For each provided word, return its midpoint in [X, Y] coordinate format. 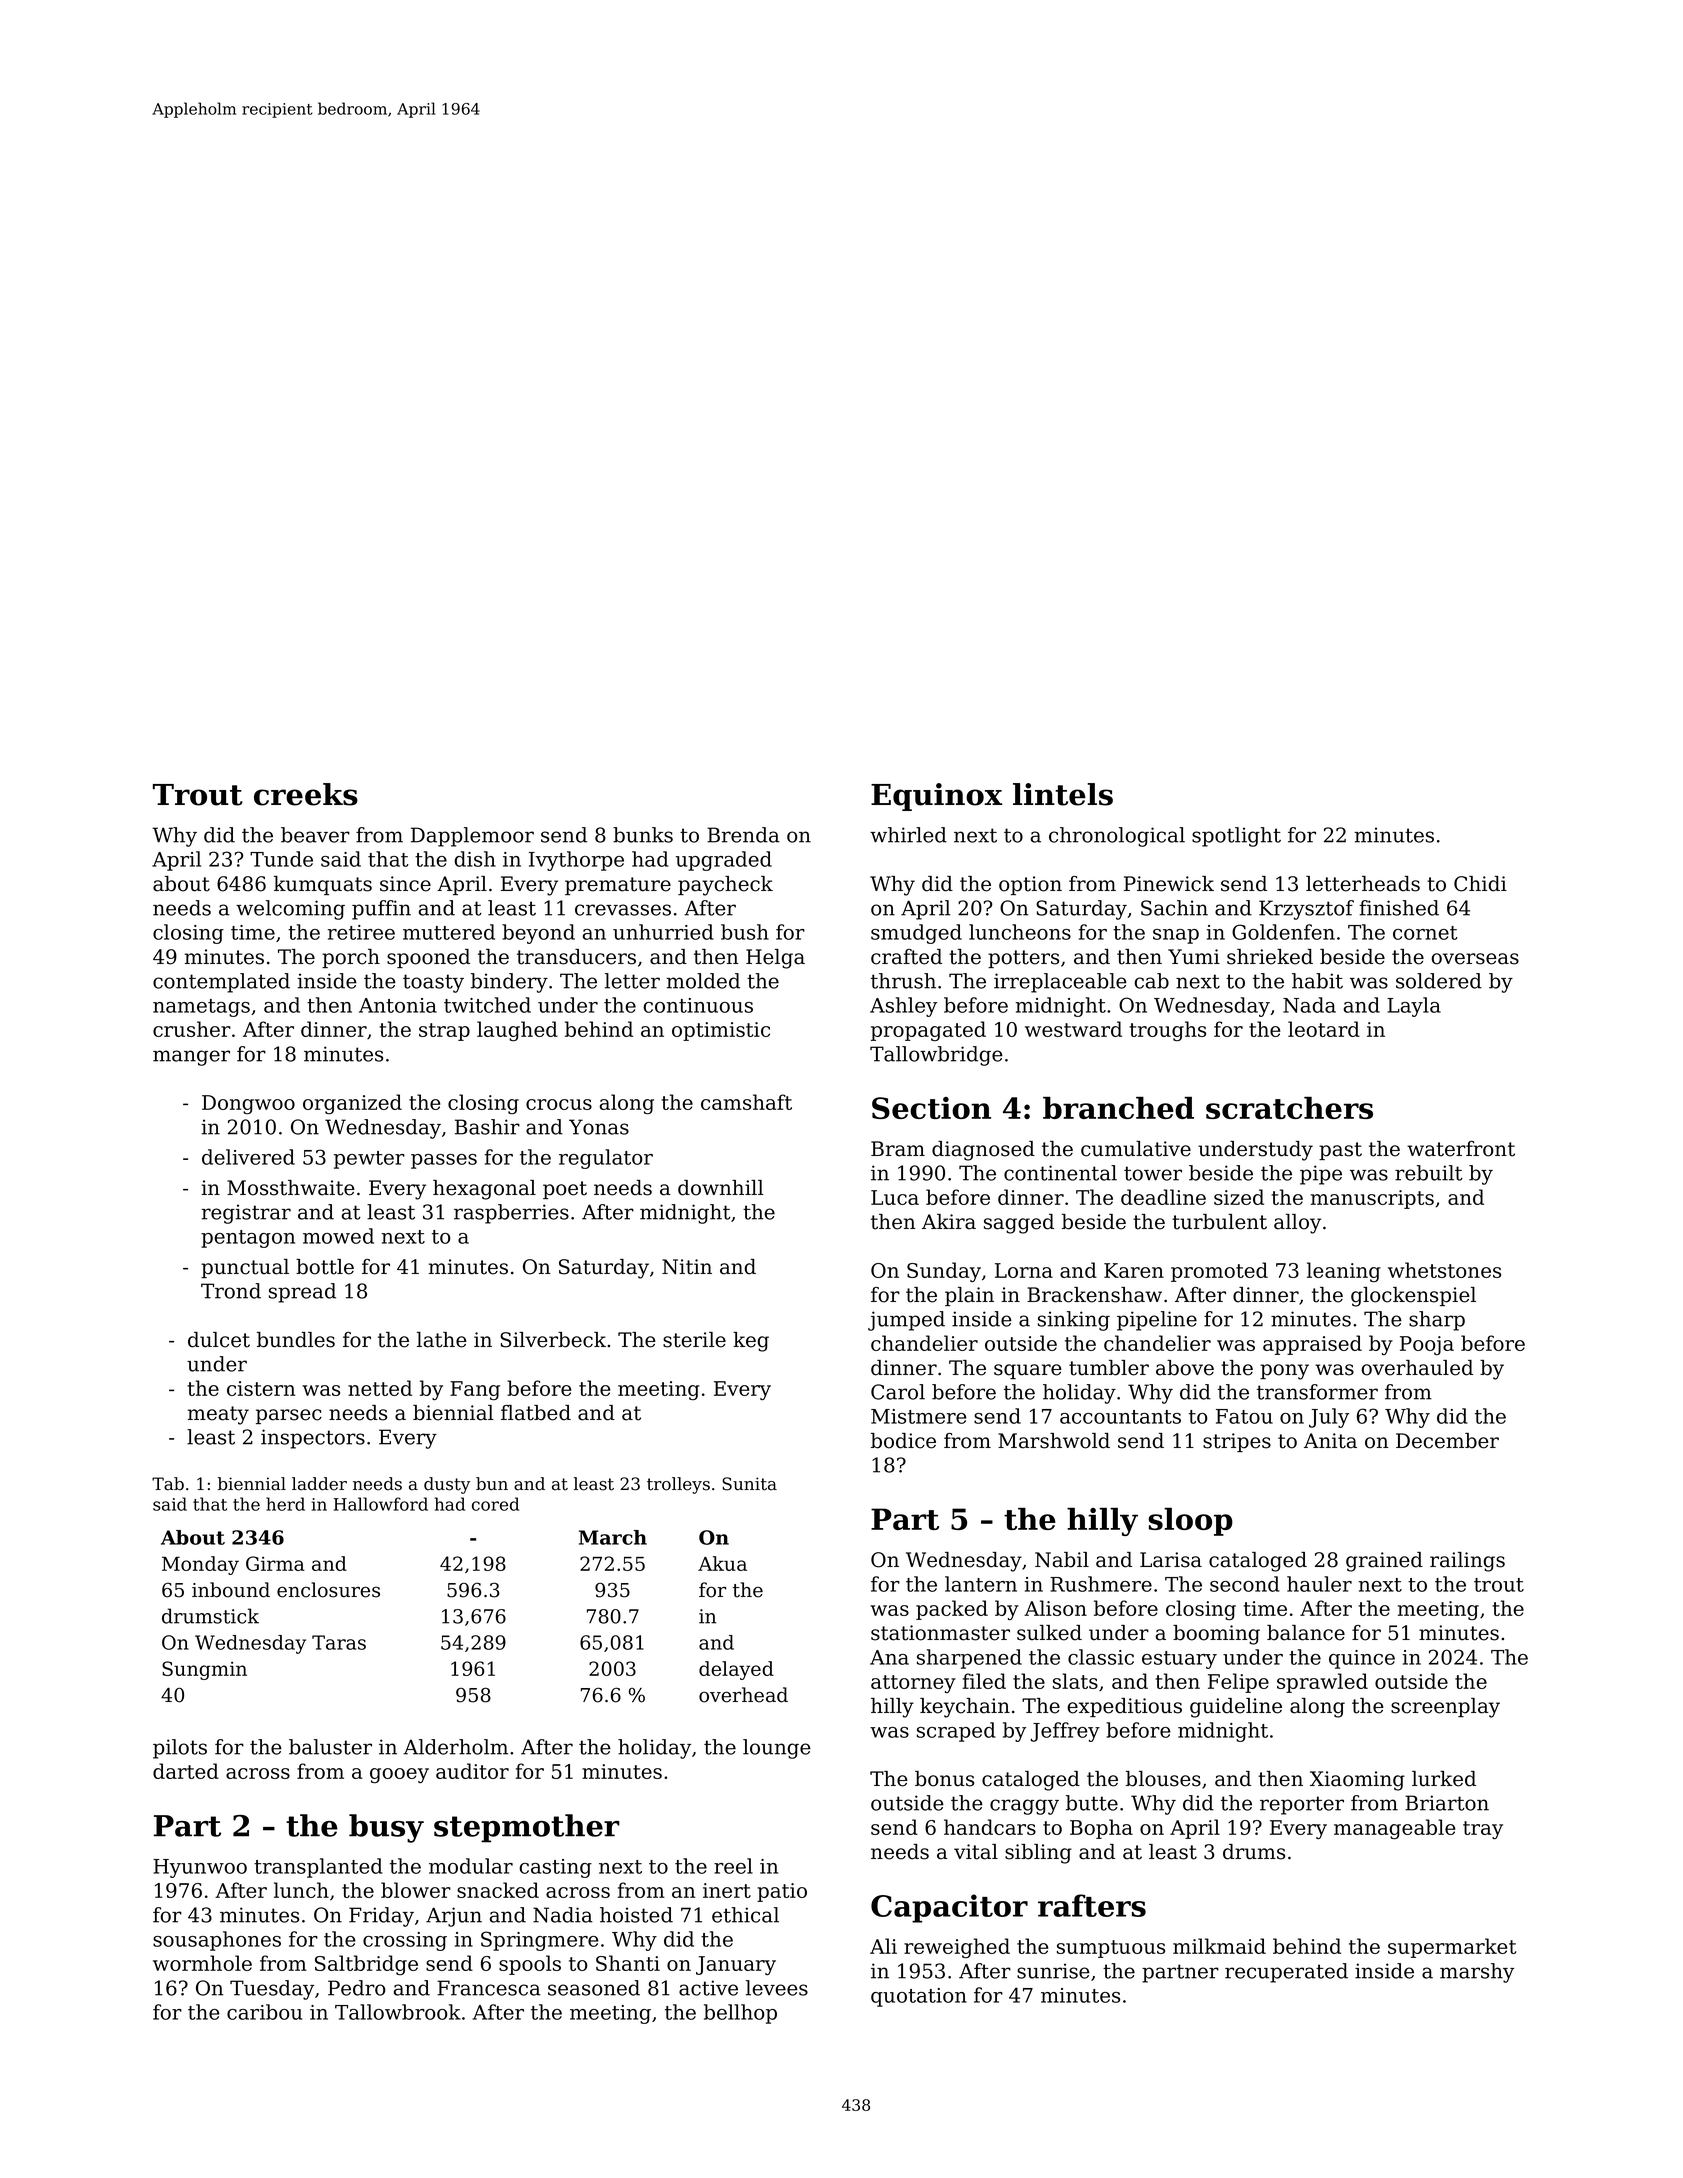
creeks [306, 794]
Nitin [687, 1267]
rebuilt [1429, 1173]
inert [727, 1890]
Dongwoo [248, 1105]
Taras [339, 1642]
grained [1384, 1562]
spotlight [1236, 837]
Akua [722, 1563]
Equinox [936, 797]
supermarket [1452, 1948]
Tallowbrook [398, 2012]
